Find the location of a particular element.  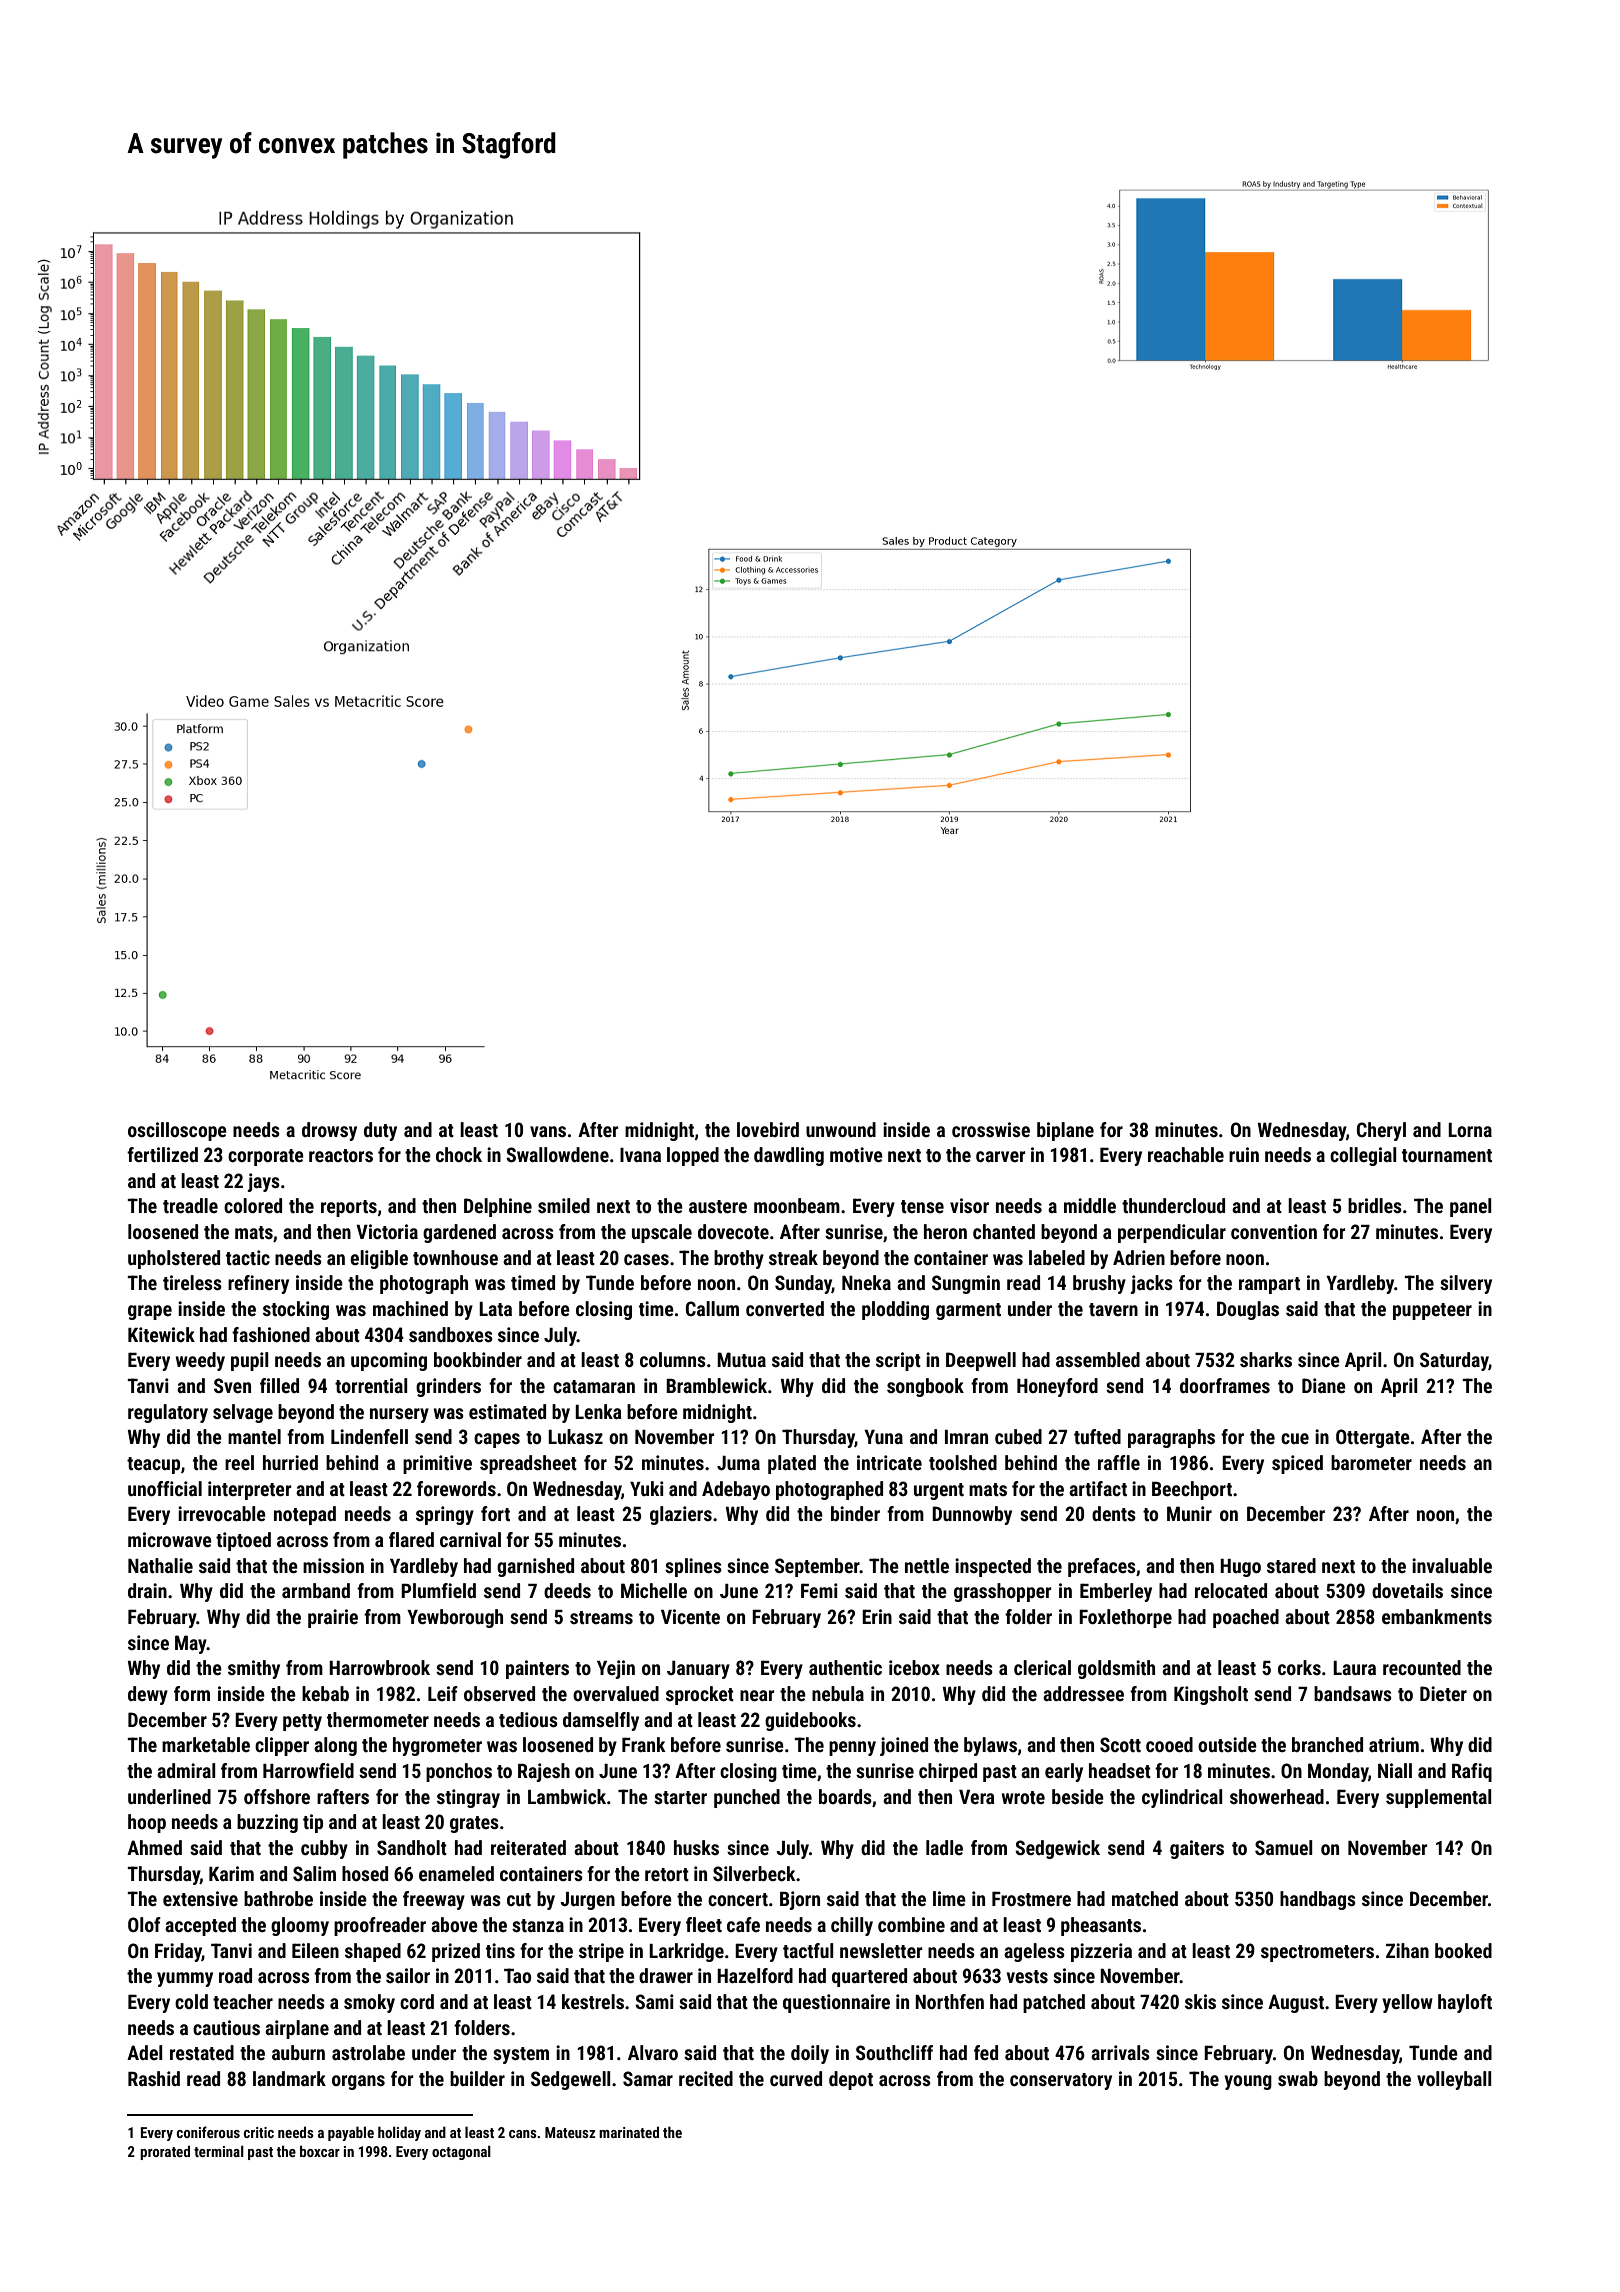

tufted is located at coordinates (1097, 1436).
